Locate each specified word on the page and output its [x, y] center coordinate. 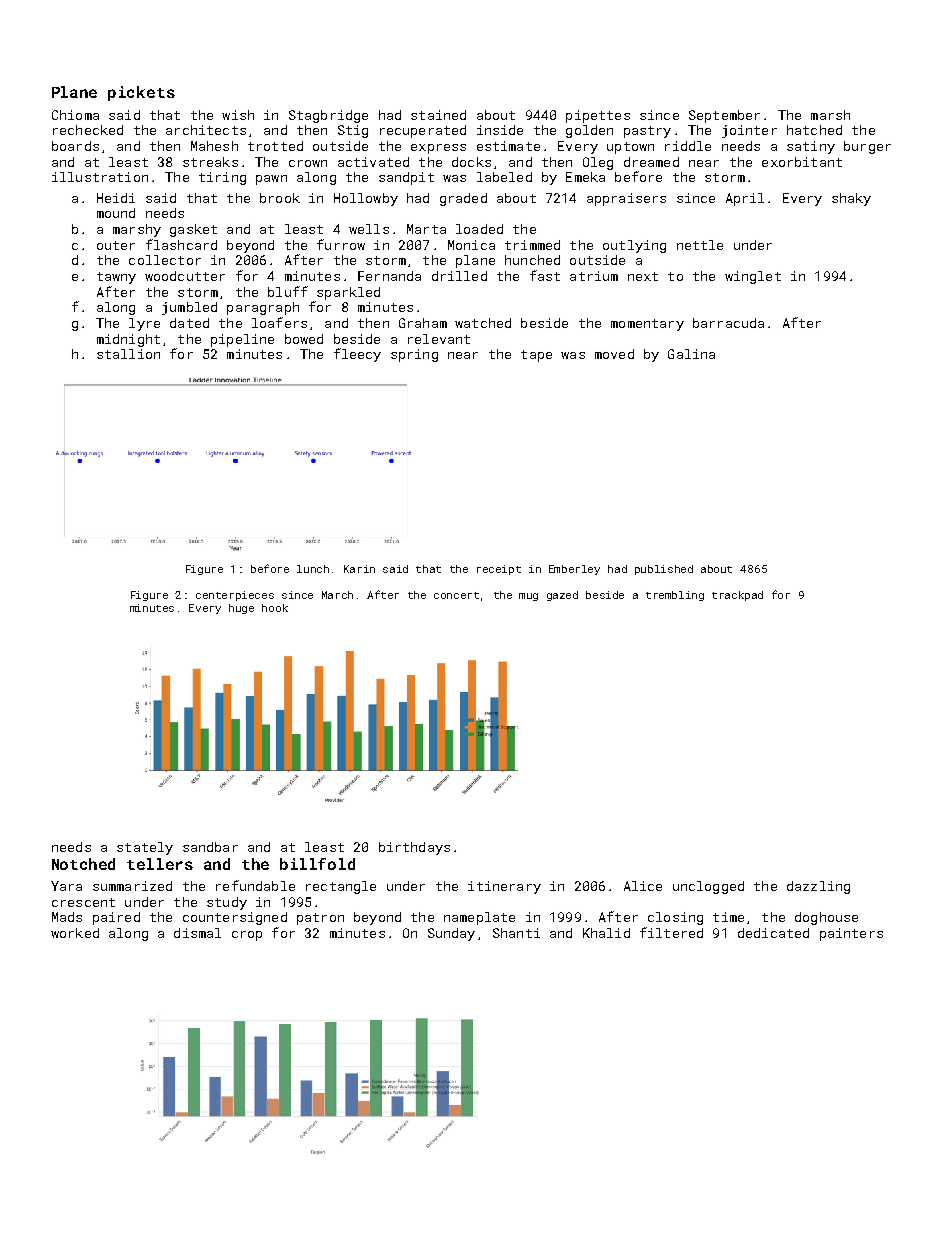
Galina [691, 354]
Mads [67, 917]
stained [438, 115]
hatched [814, 130]
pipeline [242, 340]
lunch [313, 569]
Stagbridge [328, 116]
